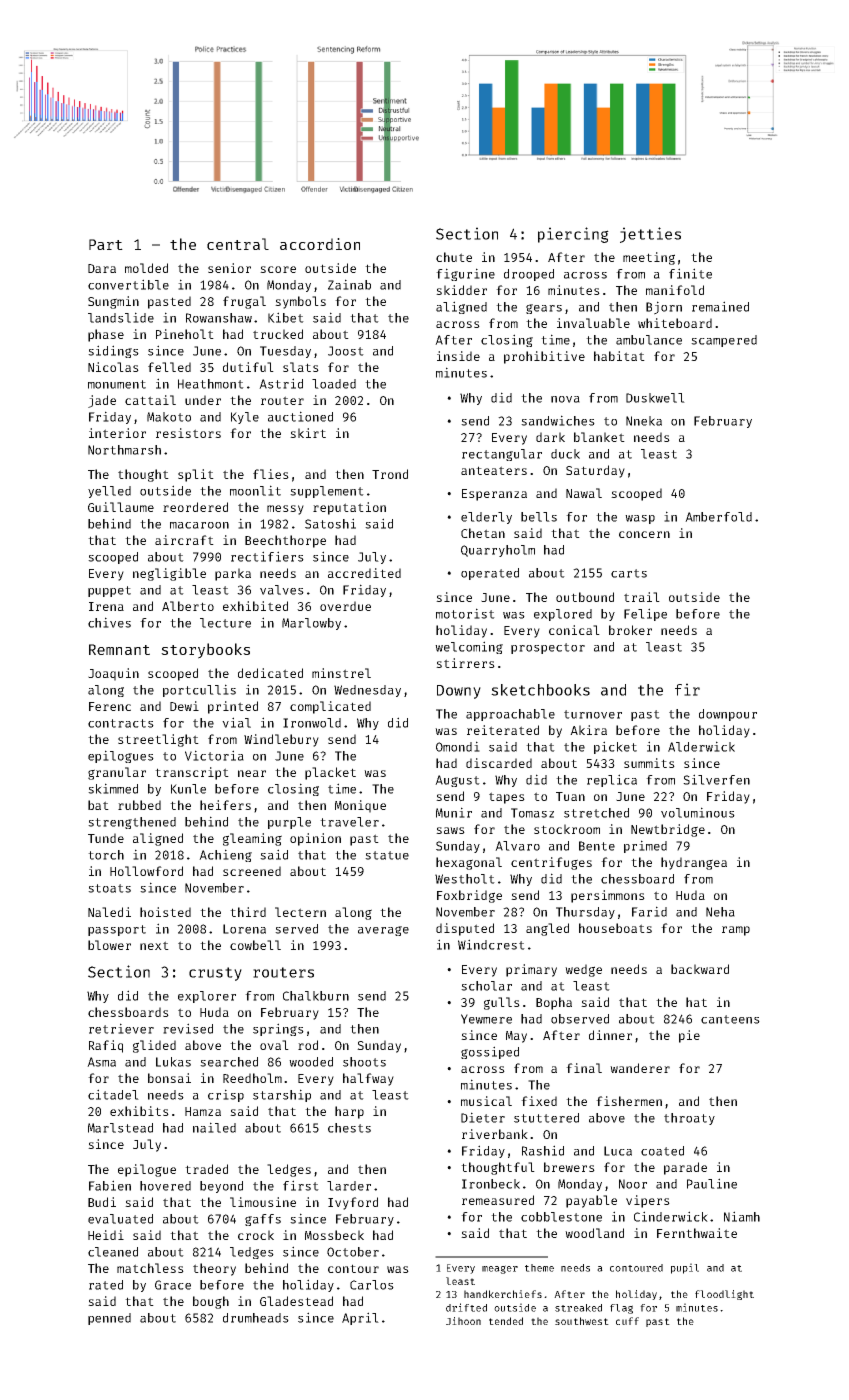  What do you see at coordinates (139, 805) in the screenshot?
I see `rubbed` at bounding box center [139, 805].
